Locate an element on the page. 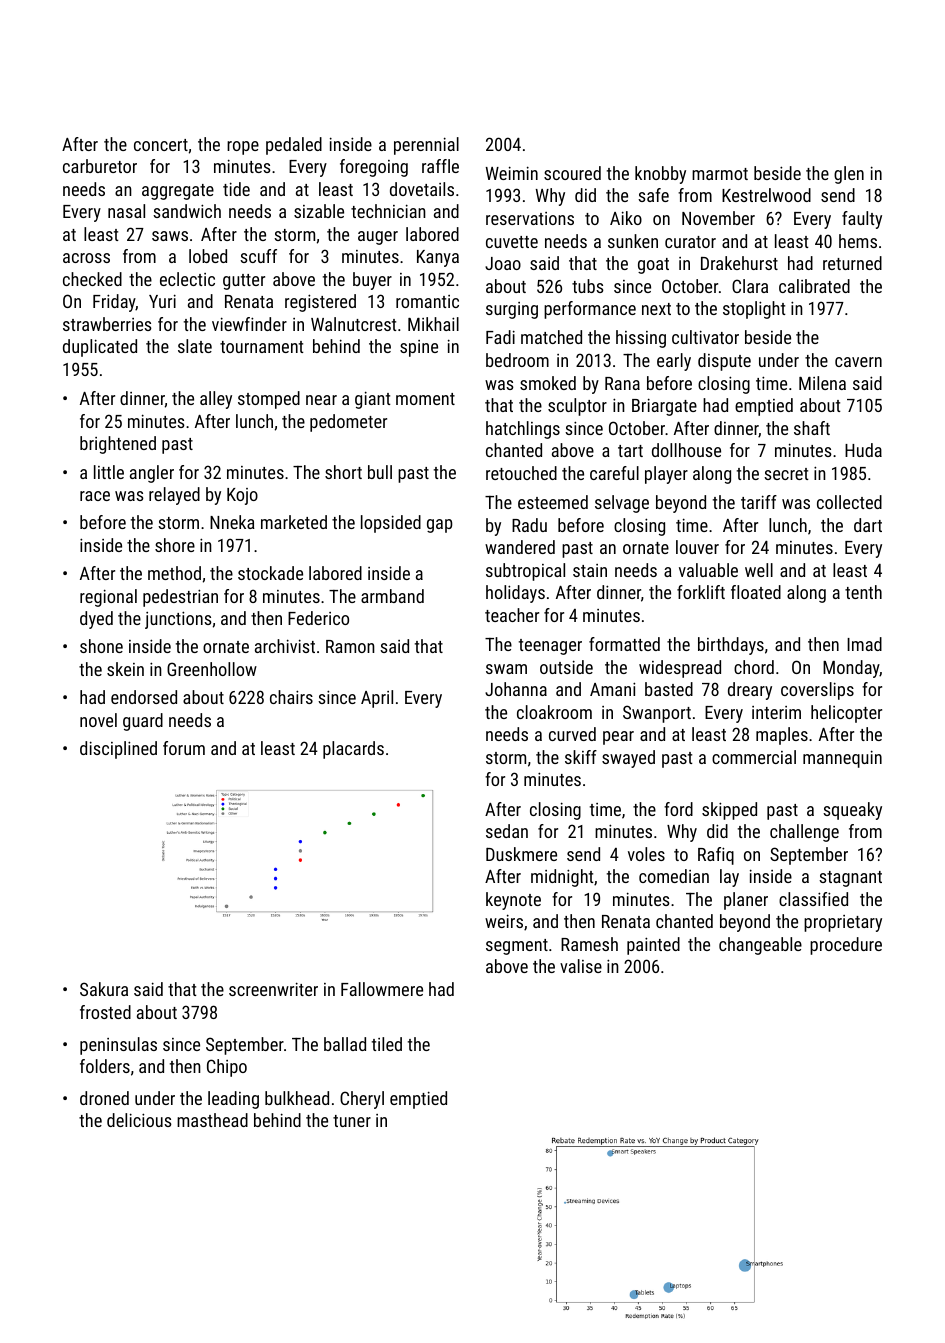 The height and width of the page is (1343, 945). dyed is located at coordinates (96, 620).
